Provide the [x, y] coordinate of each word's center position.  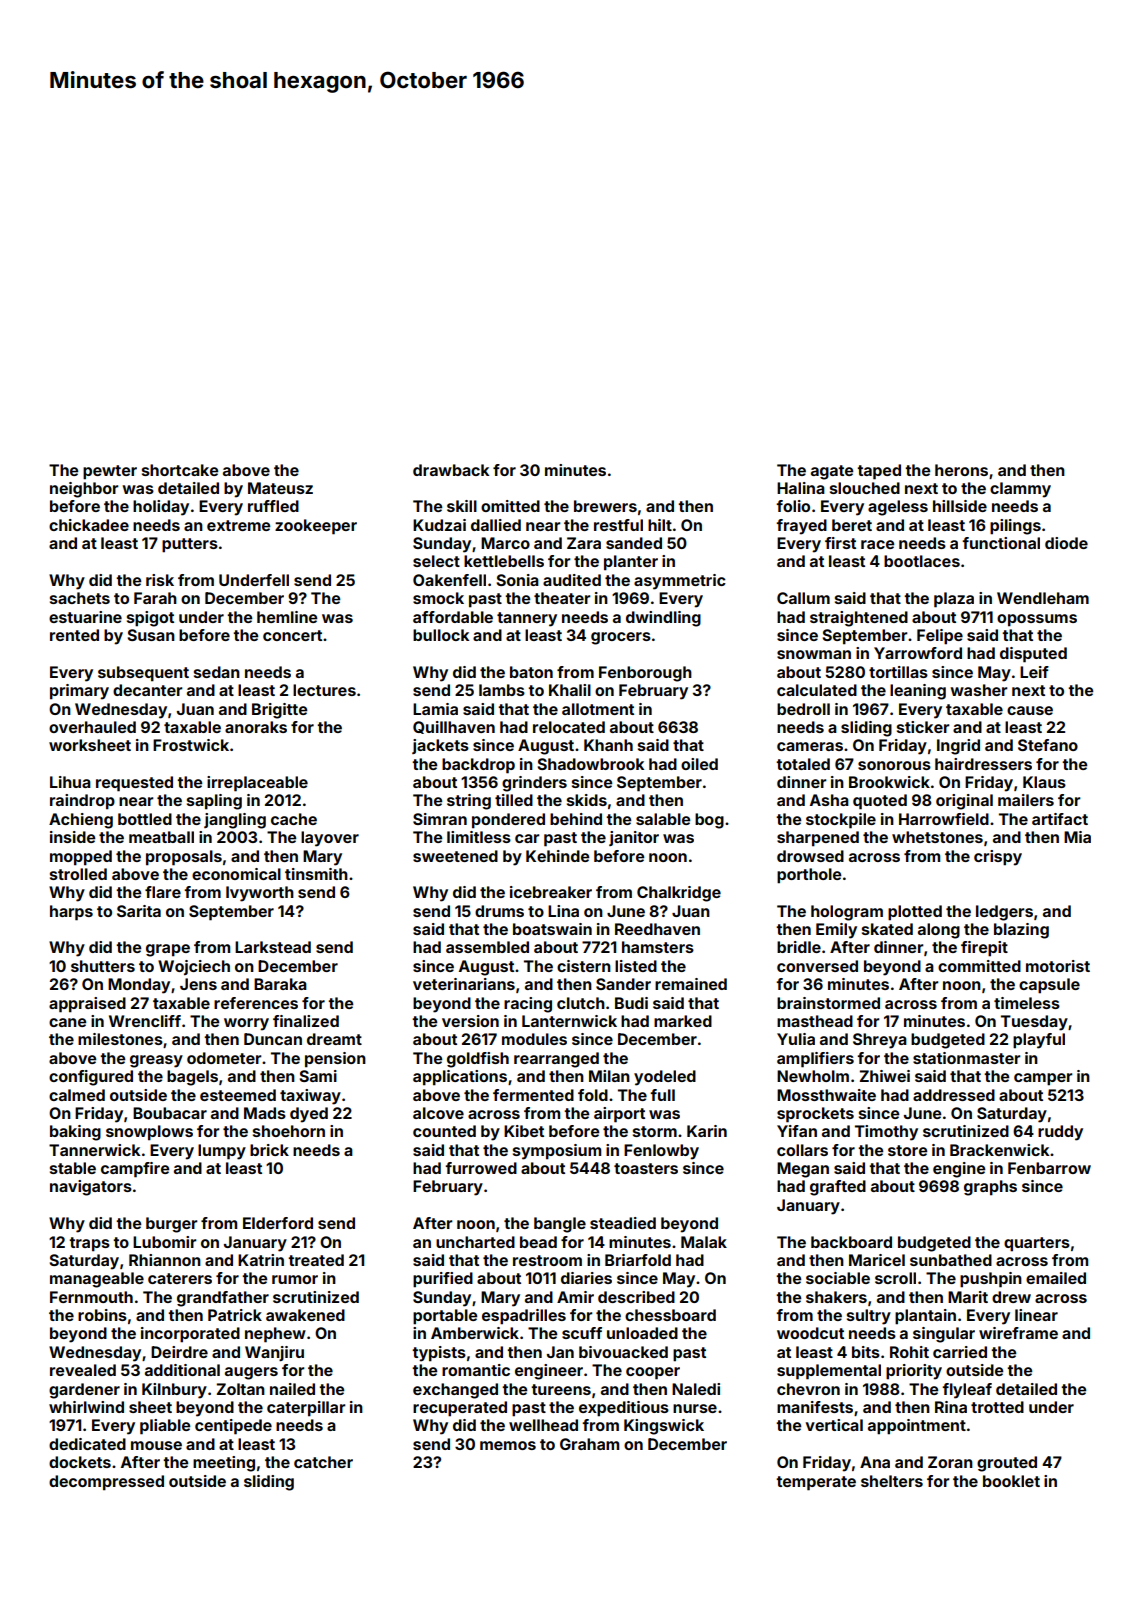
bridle [799, 947]
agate [832, 472]
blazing [1021, 931]
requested [134, 784]
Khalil [570, 690]
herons [961, 470]
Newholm [813, 1076]
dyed [309, 1115]
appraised [87, 1005]
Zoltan [241, 1389]
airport [619, 1115]
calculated [817, 690]
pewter [110, 472]
